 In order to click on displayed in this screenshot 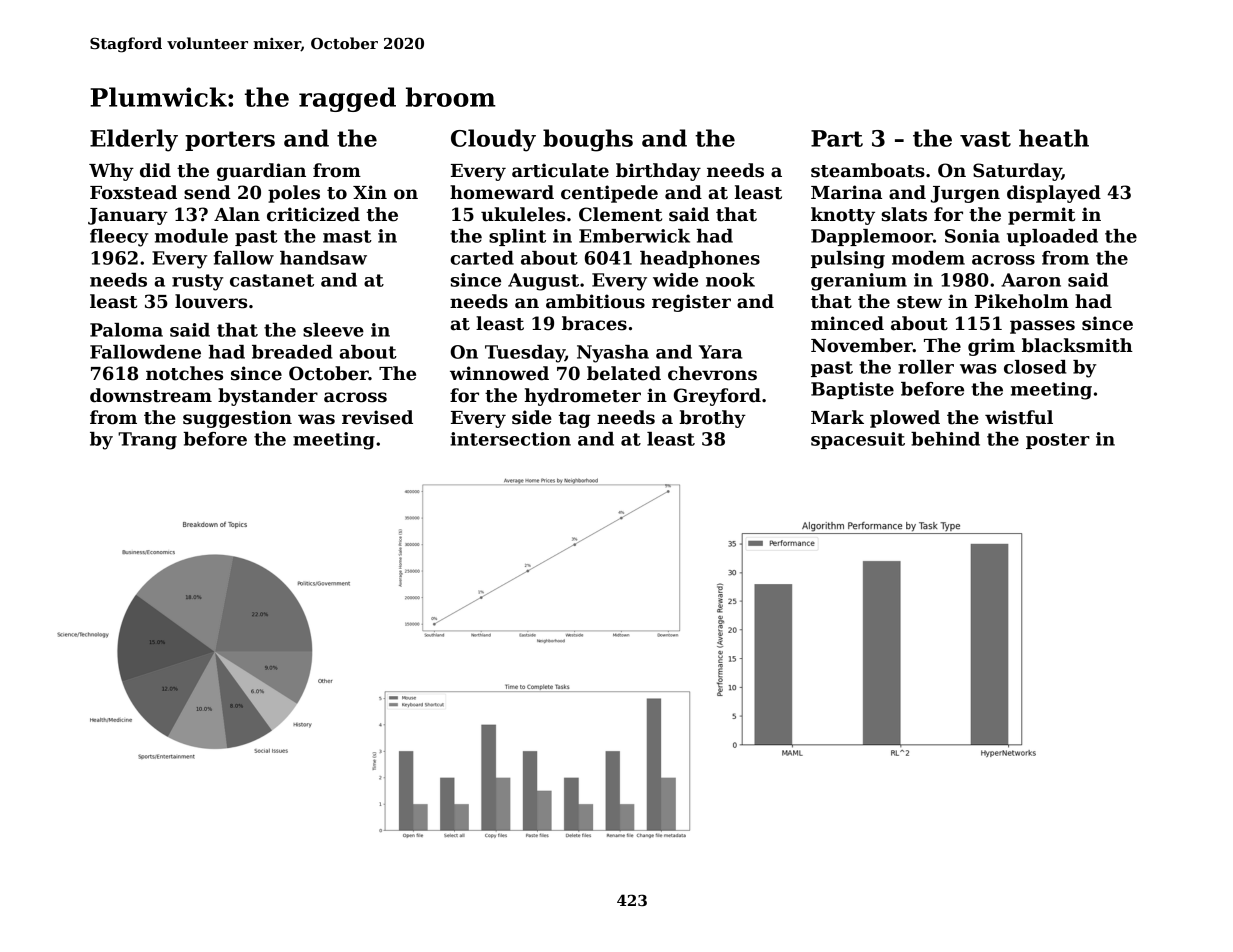, I will do `click(1054, 194)`.
